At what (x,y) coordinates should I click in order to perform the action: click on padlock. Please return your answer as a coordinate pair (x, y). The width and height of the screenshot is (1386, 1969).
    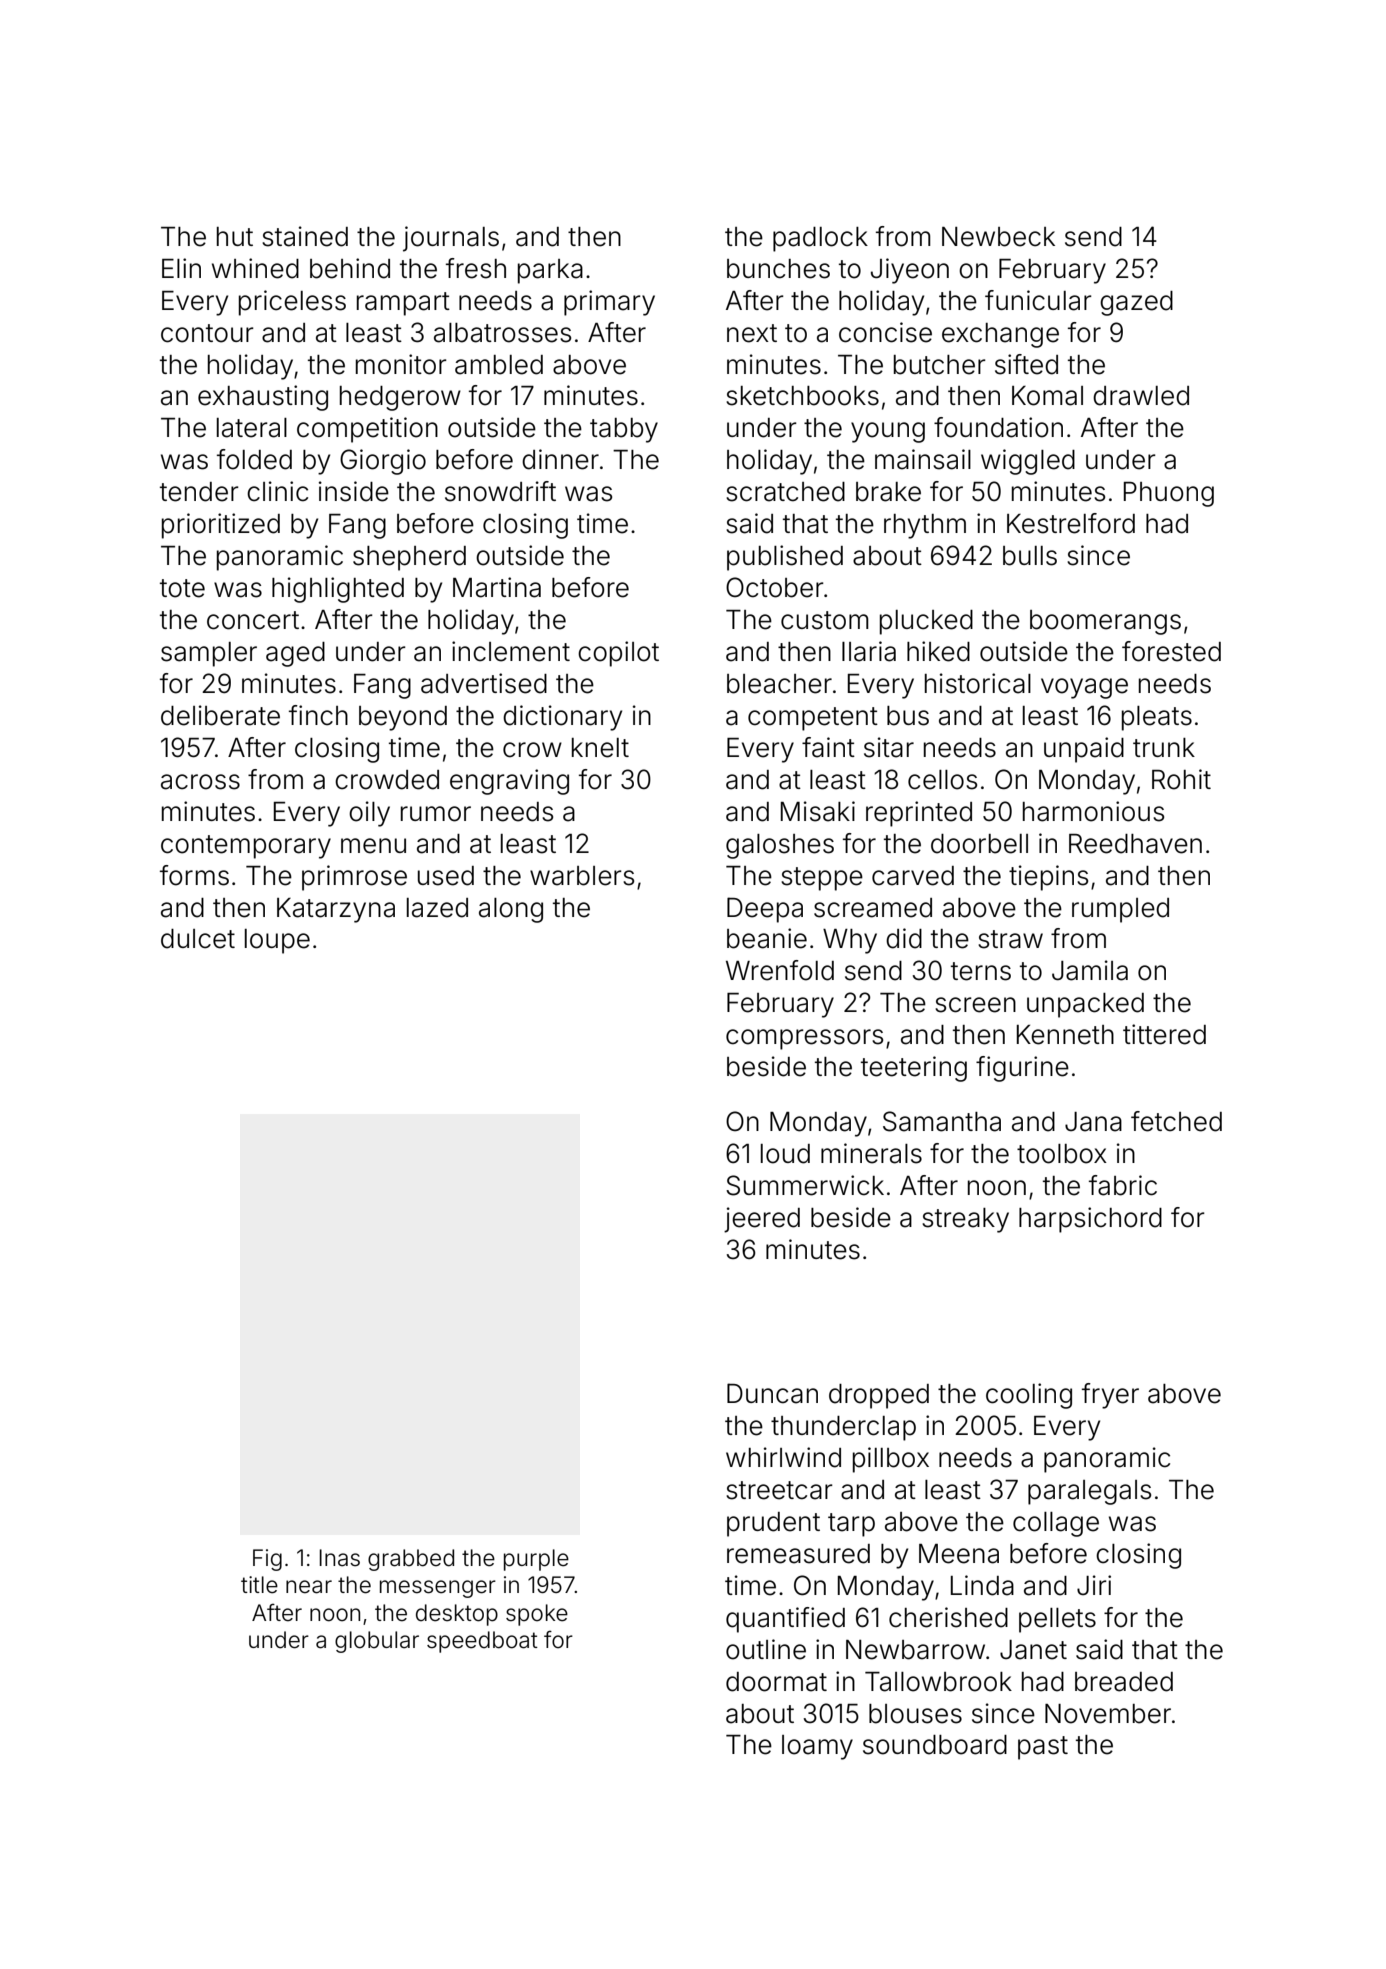
    Looking at the image, I should click on (820, 239).
